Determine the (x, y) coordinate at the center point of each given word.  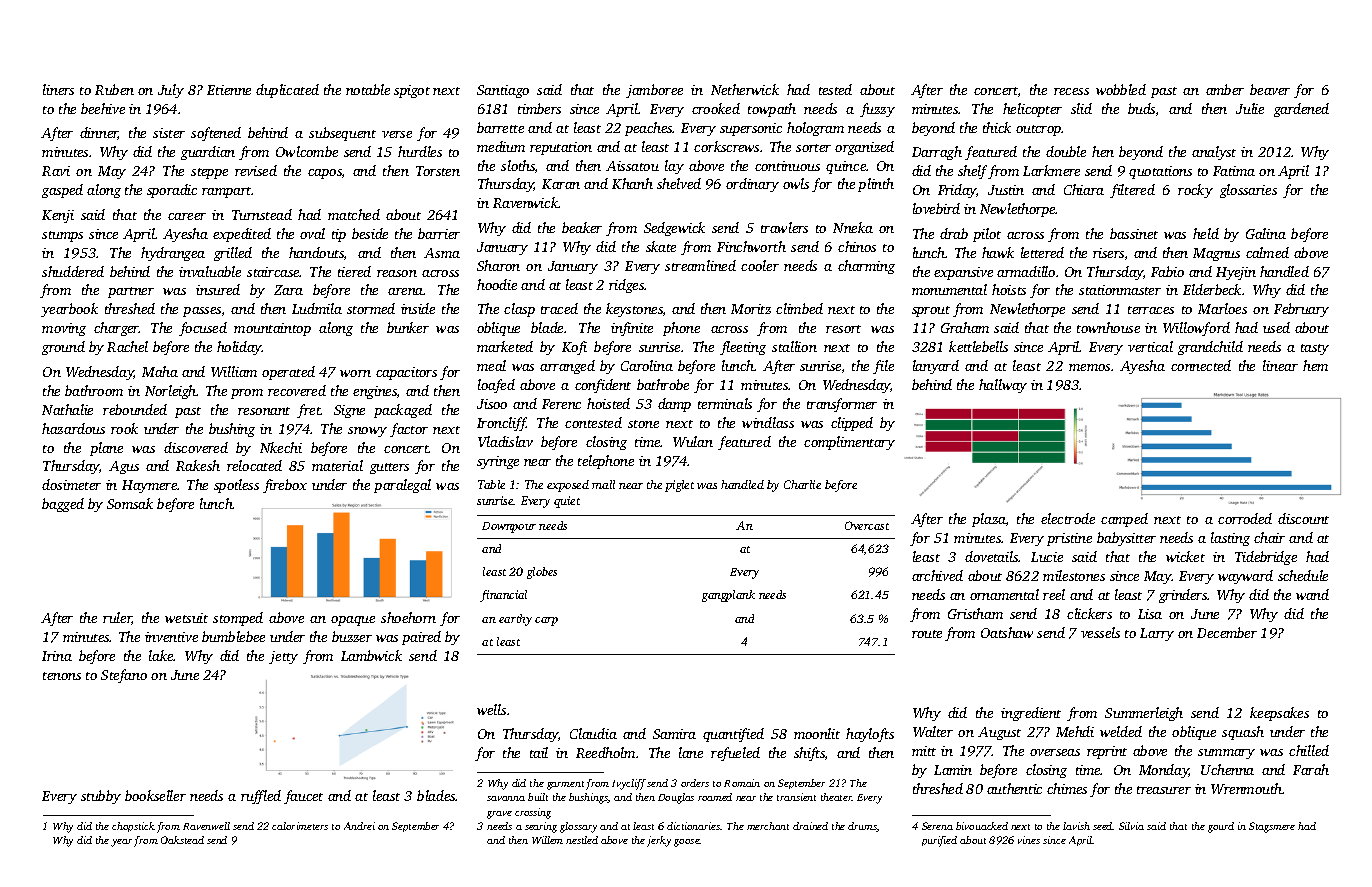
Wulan (693, 441)
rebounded (135, 409)
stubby (101, 797)
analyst (1214, 153)
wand (1312, 594)
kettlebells (978, 346)
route (927, 634)
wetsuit (186, 618)
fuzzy (877, 110)
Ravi (56, 171)
